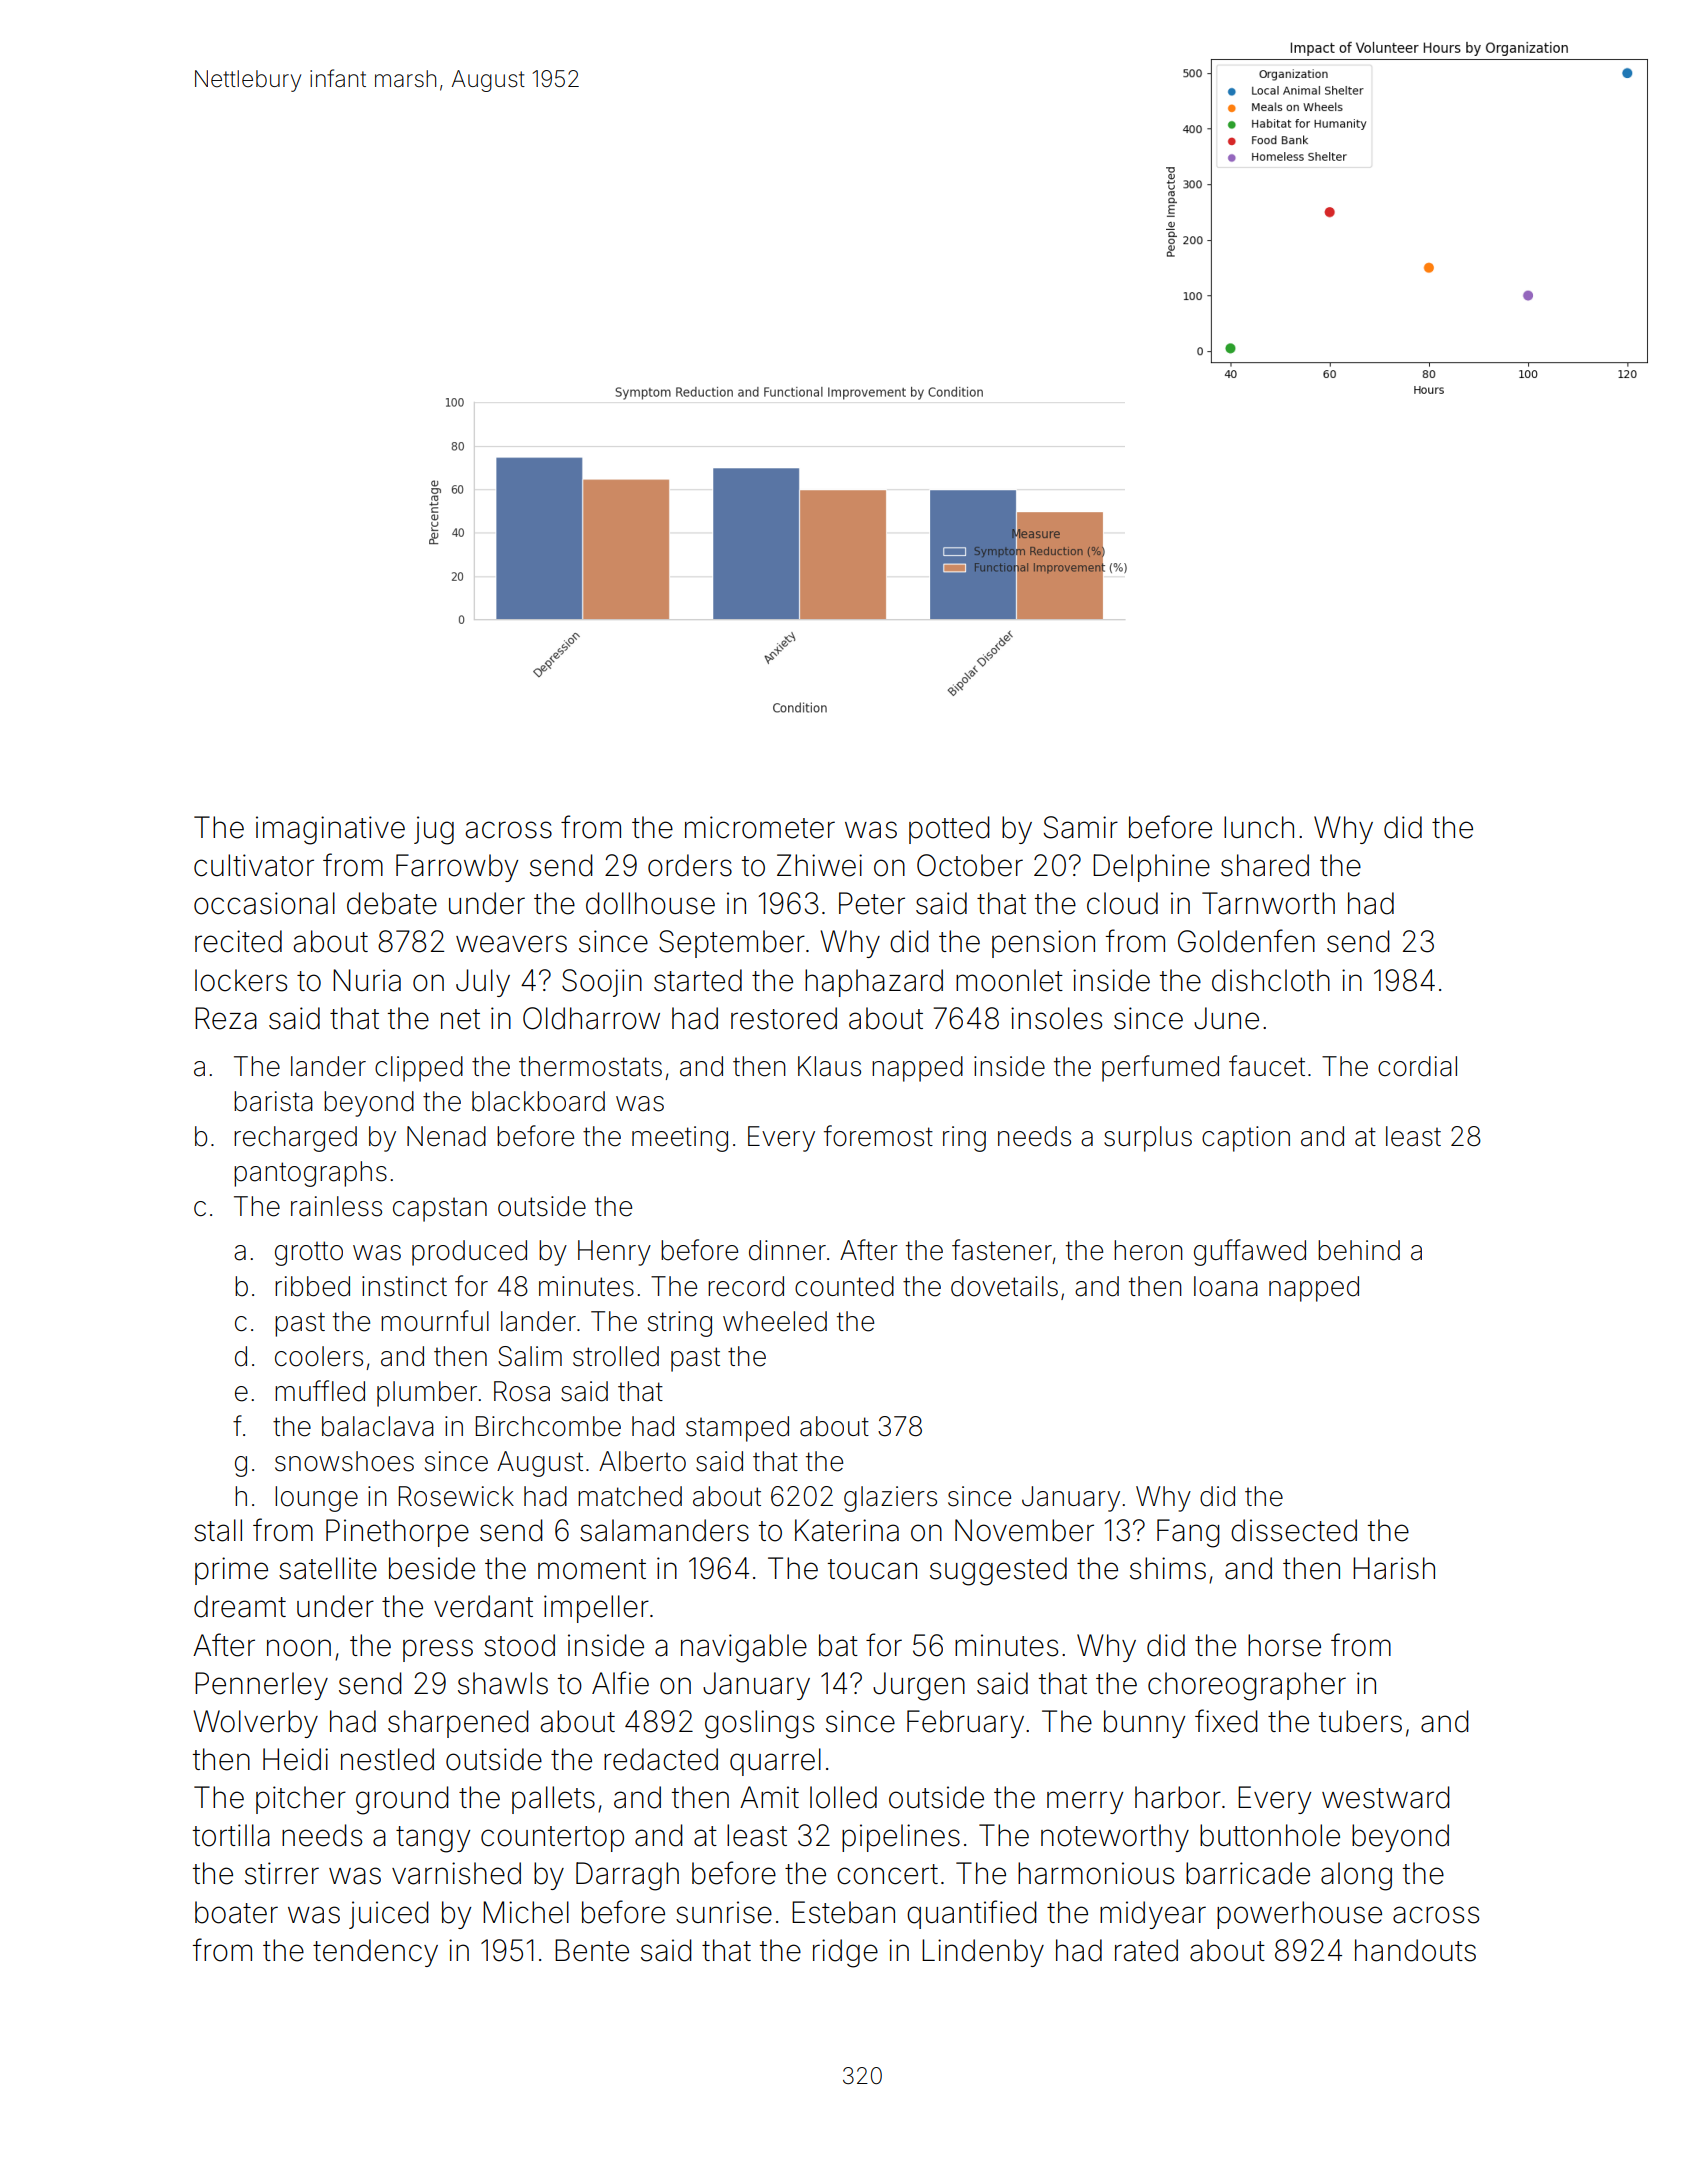  What do you see at coordinates (254, 865) in the page?
I see `cultivator` at bounding box center [254, 865].
